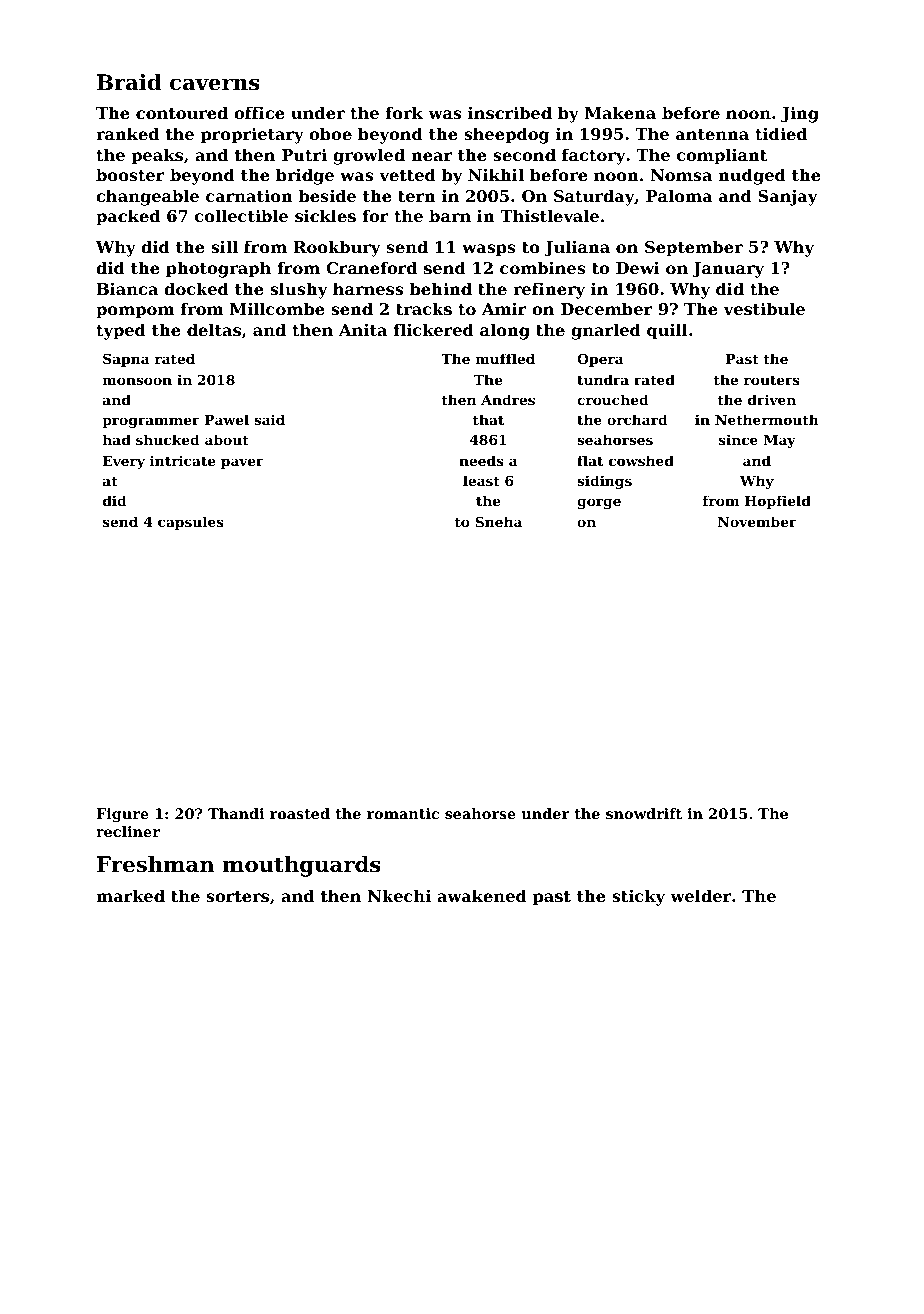  What do you see at coordinates (504, 308) in the screenshot?
I see `Amir` at bounding box center [504, 308].
